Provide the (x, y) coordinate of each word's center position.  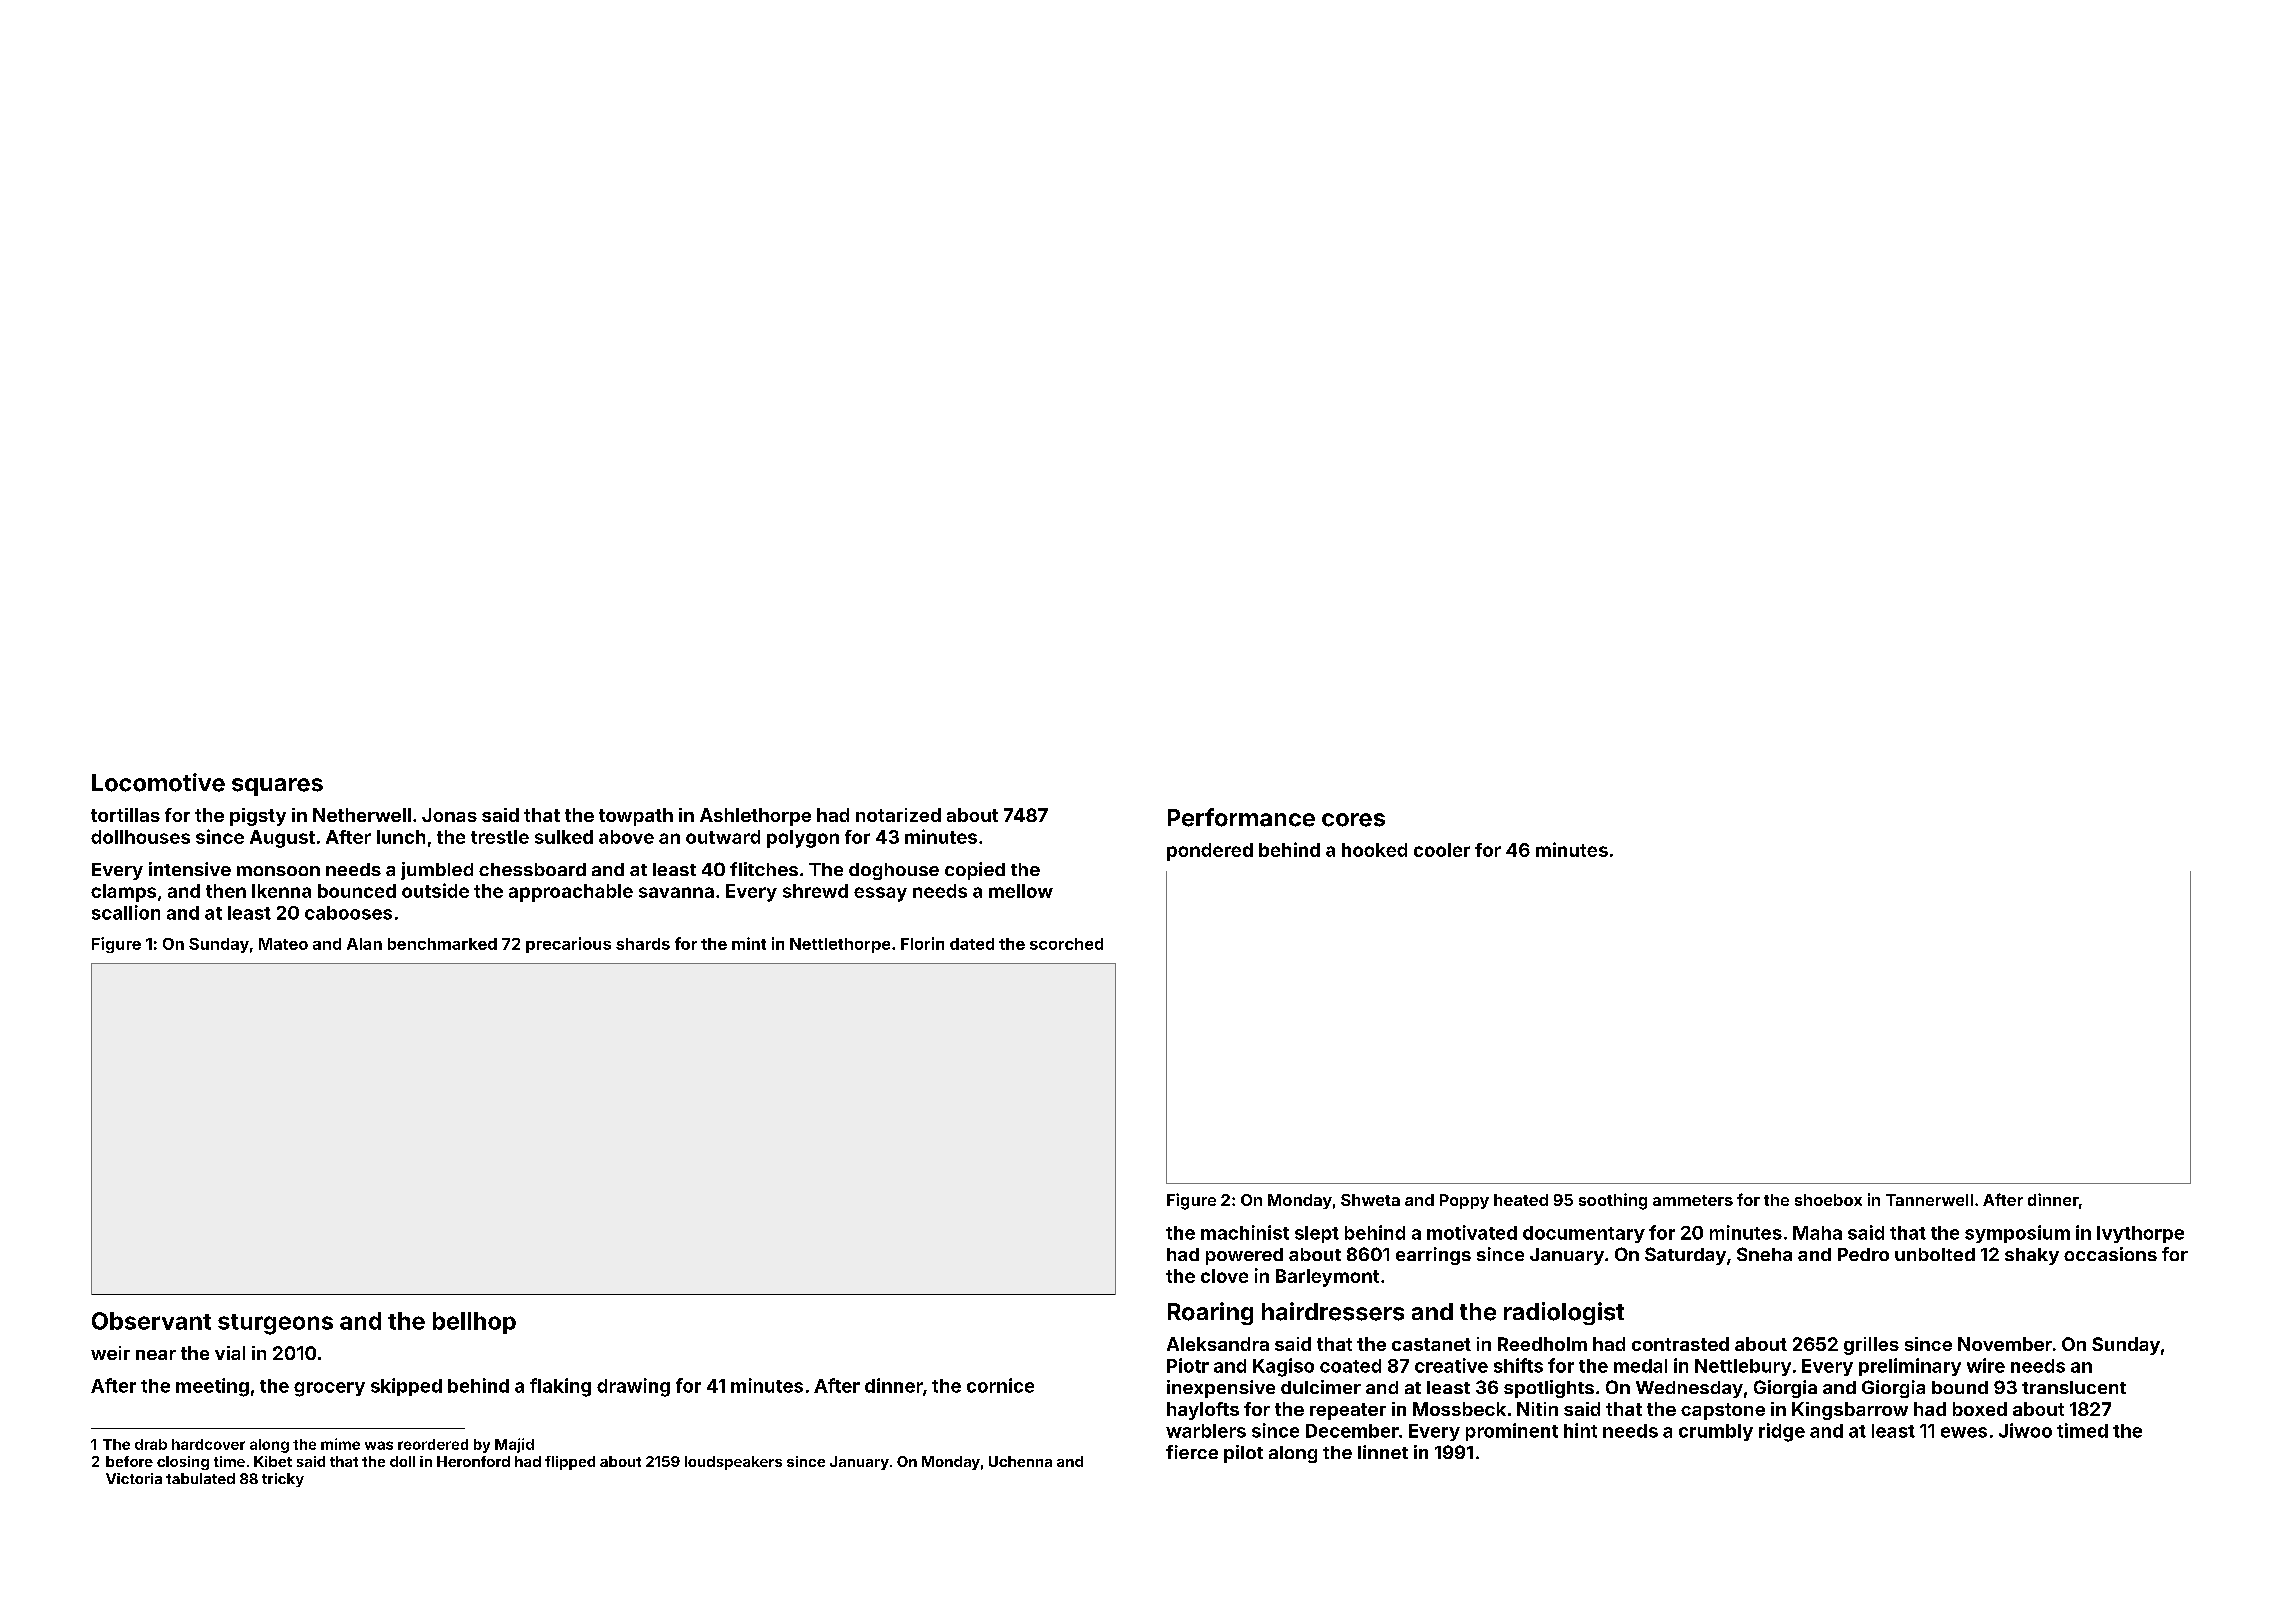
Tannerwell (1929, 1200)
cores (1353, 820)
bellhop (474, 1323)
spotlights (1549, 1389)
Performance (1241, 817)
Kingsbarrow (1850, 1411)
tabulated (200, 1478)
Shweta (1370, 1200)
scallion (126, 912)
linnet (1383, 1452)
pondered (1210, 852)
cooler (1442, 850)
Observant (151, 1321)
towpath (636, 817)
